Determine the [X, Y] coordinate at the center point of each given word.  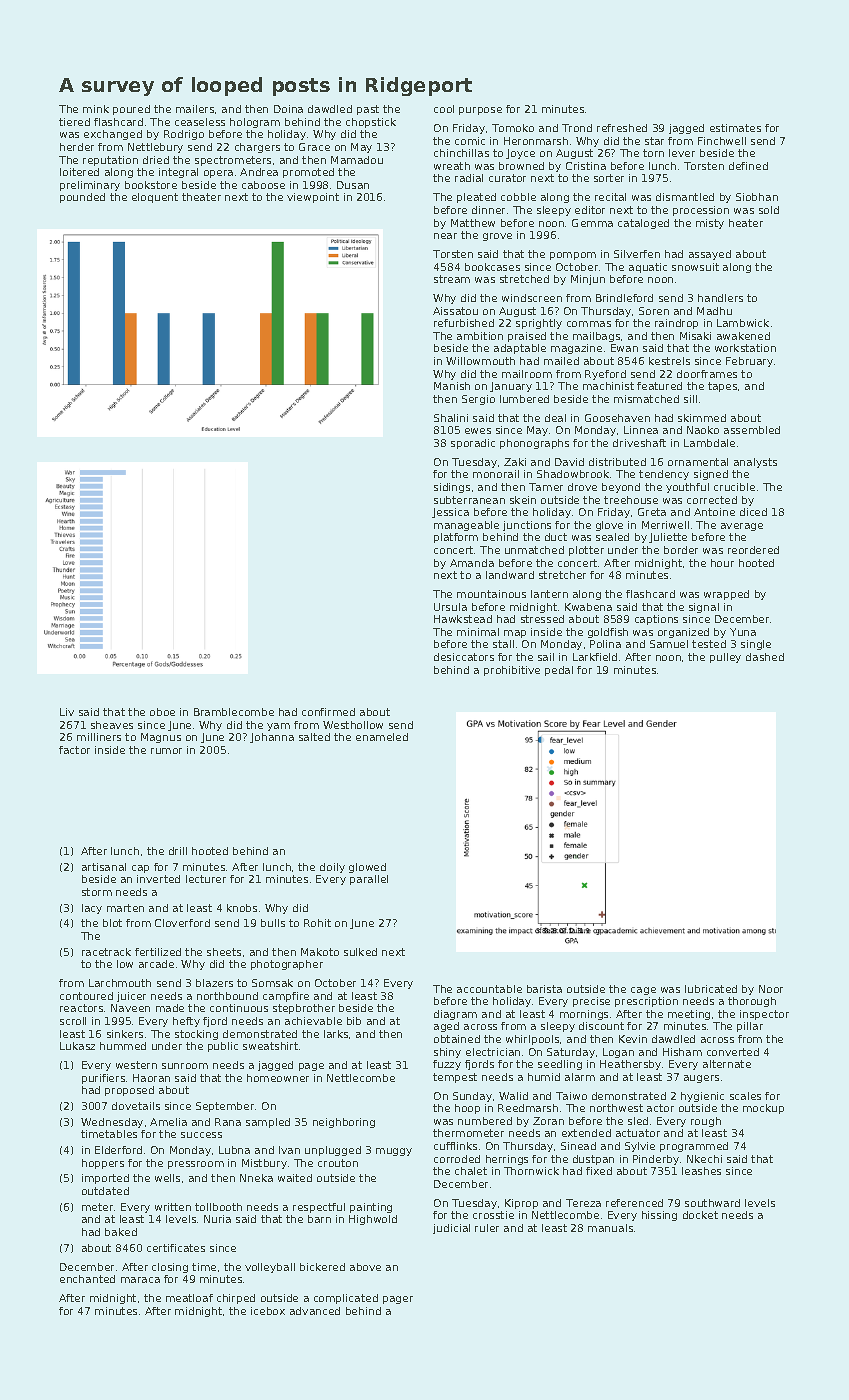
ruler [487, 1228]
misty [710, 224]
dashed [765, 657]
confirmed [328, 712]
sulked [360, 952]
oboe [162, 712]
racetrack [106, 952]
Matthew [473, 223]
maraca [140, 1280]
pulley [725, 658]
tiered [74, 122]
